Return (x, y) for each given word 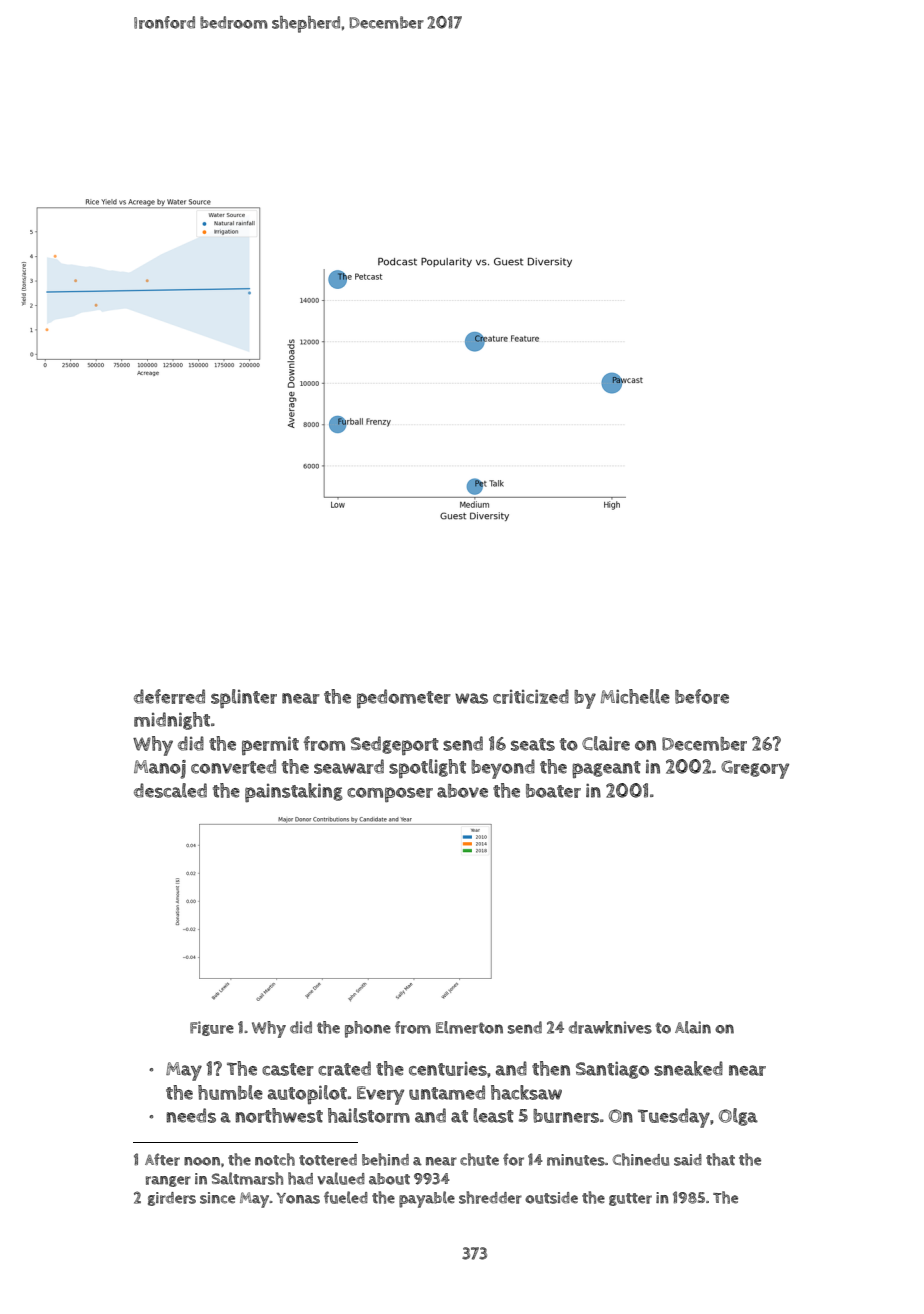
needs (191, 1115)
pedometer (404, 698)
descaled (170, 790)
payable (427, 1199)
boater (553, 791)
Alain (693, 1027)
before (702, 696)
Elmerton (469, 1027)
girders (172, 1199)
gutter (630, 1199)
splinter (244, 698)
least (493, 1115)
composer (390, 794)
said (688, 1160)
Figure (212, 1028)
